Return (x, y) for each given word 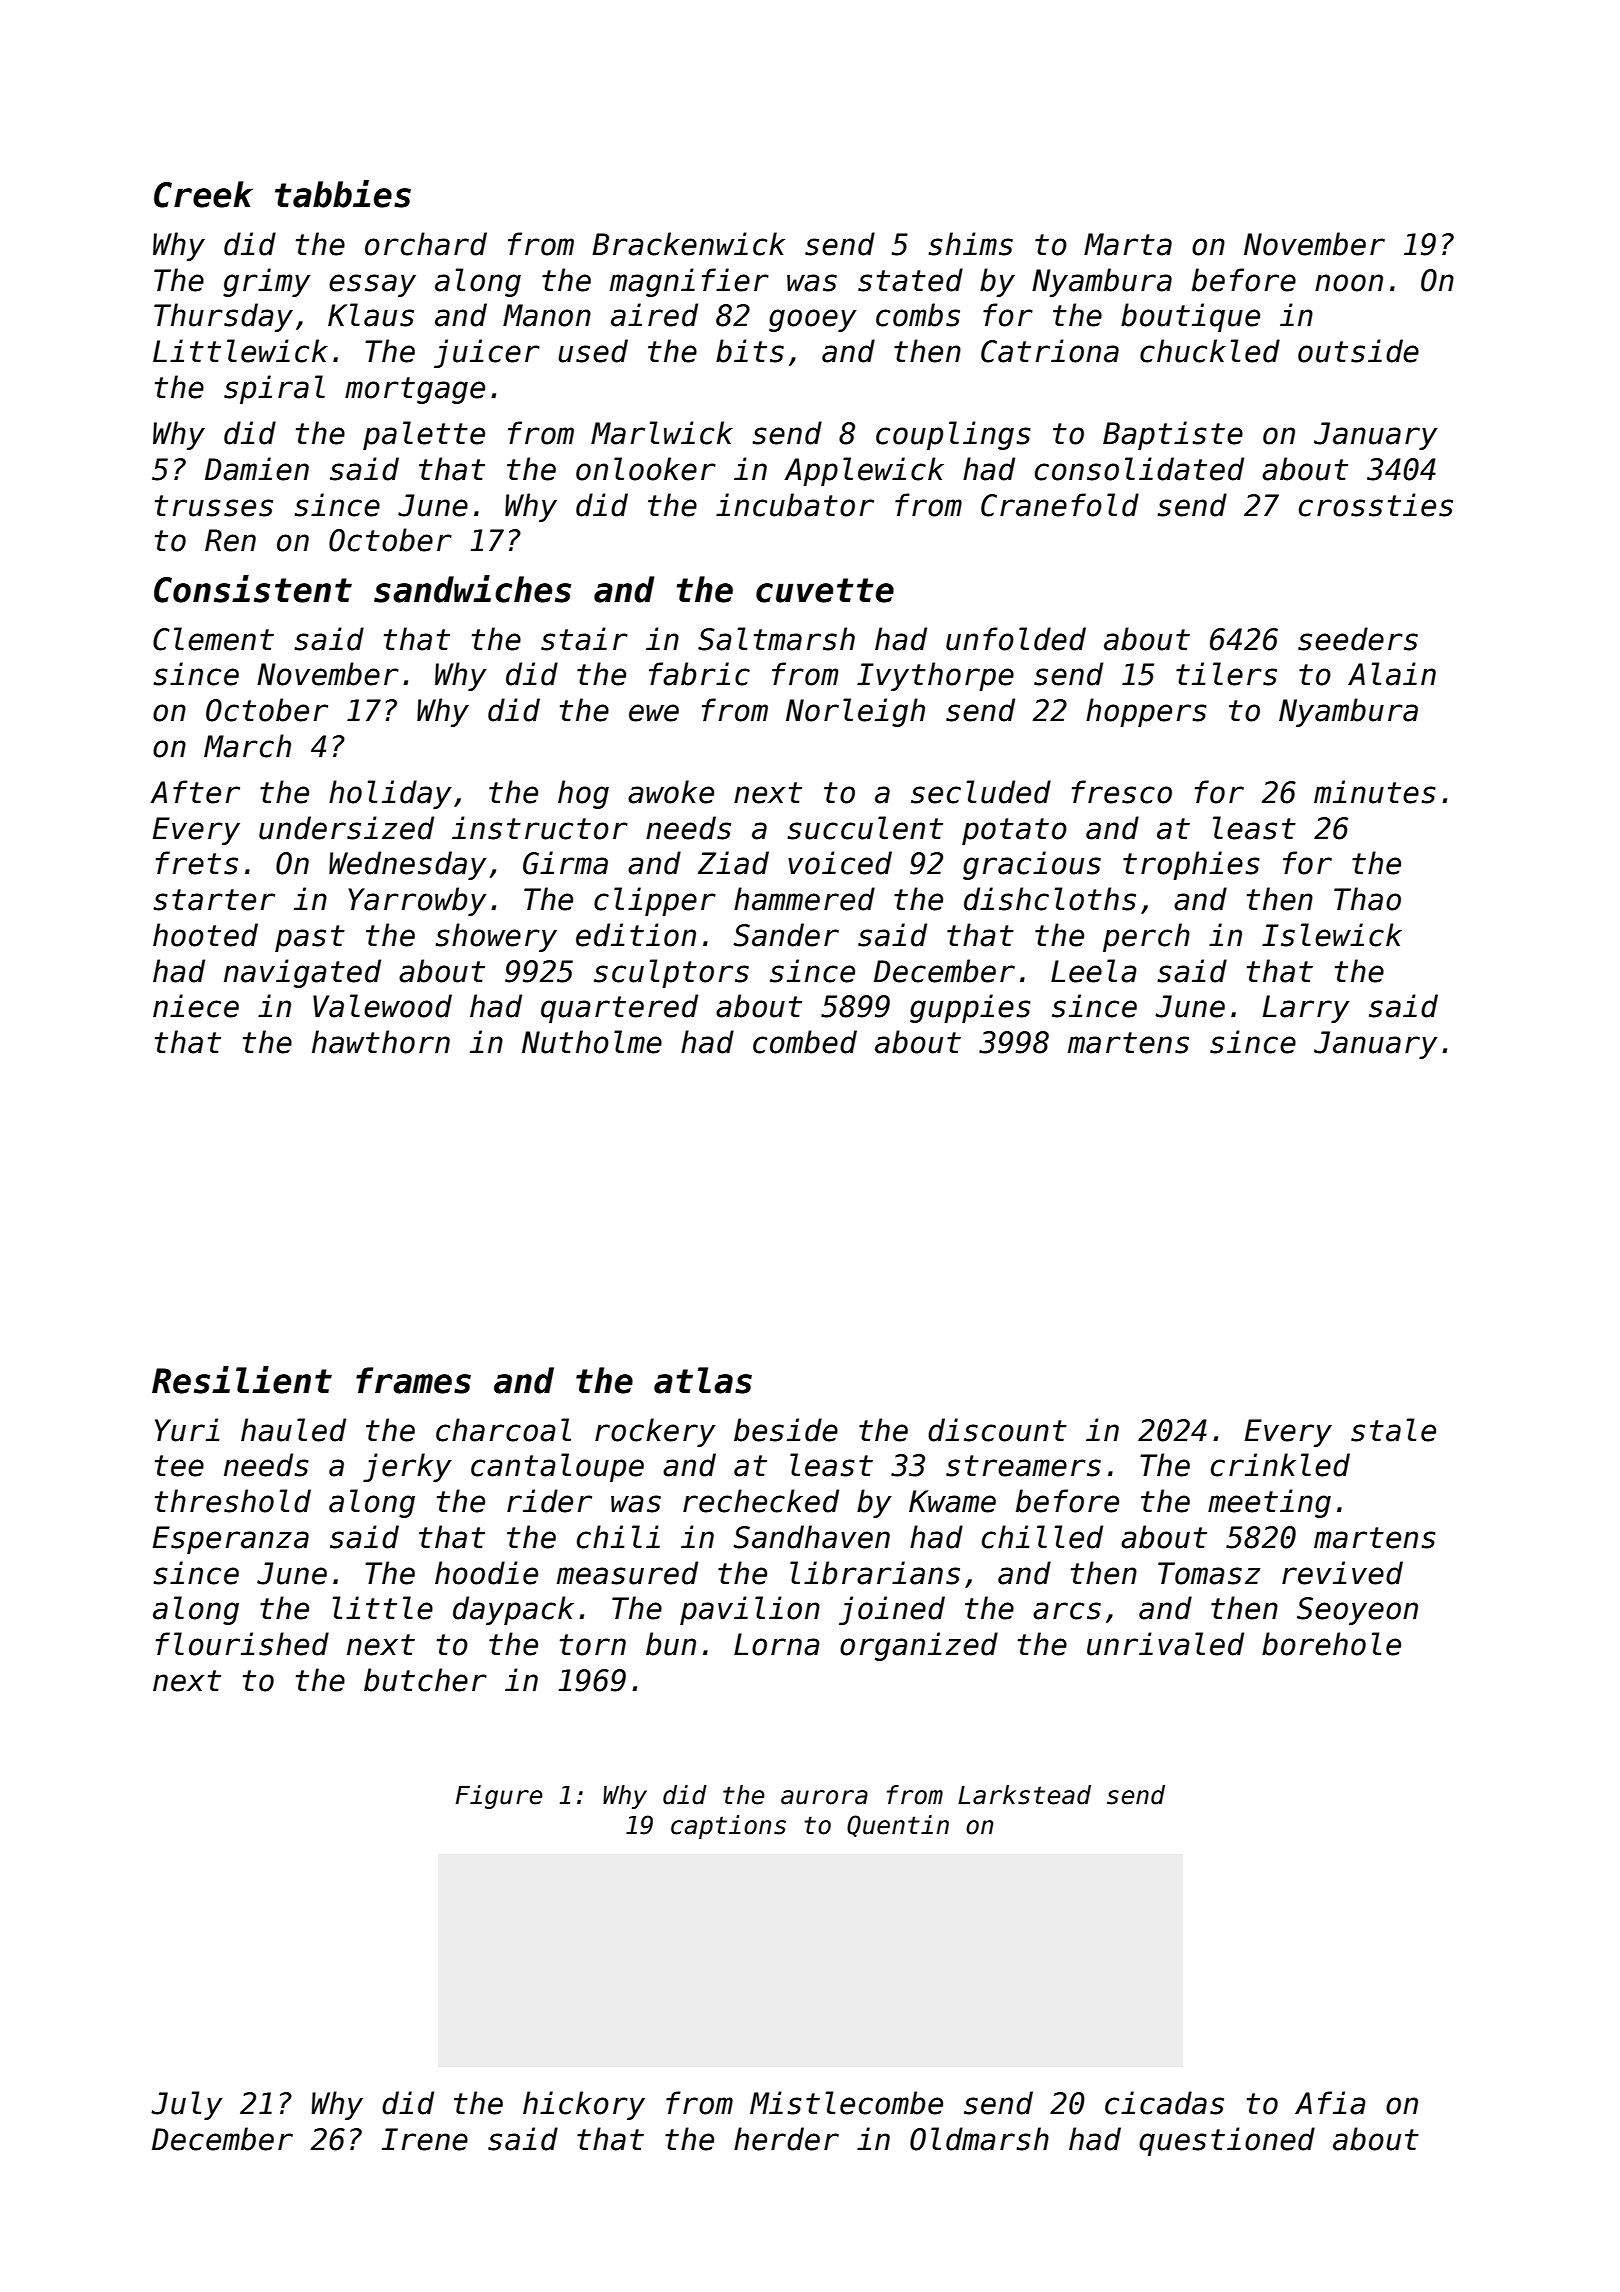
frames (413, 1380)
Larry (1306, 1009)
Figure (499, 1797)
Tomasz (1209, 1573)
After (195, 792)
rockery (655, 1432)
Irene (425, 2139)
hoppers (1146, 712)
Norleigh (855, 712)
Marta (1128, 244)
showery (496, 937)
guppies (970, 1008)
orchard (426, 244)
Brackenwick (688, 244)
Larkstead (1024, 1795)
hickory (584, 2105)
